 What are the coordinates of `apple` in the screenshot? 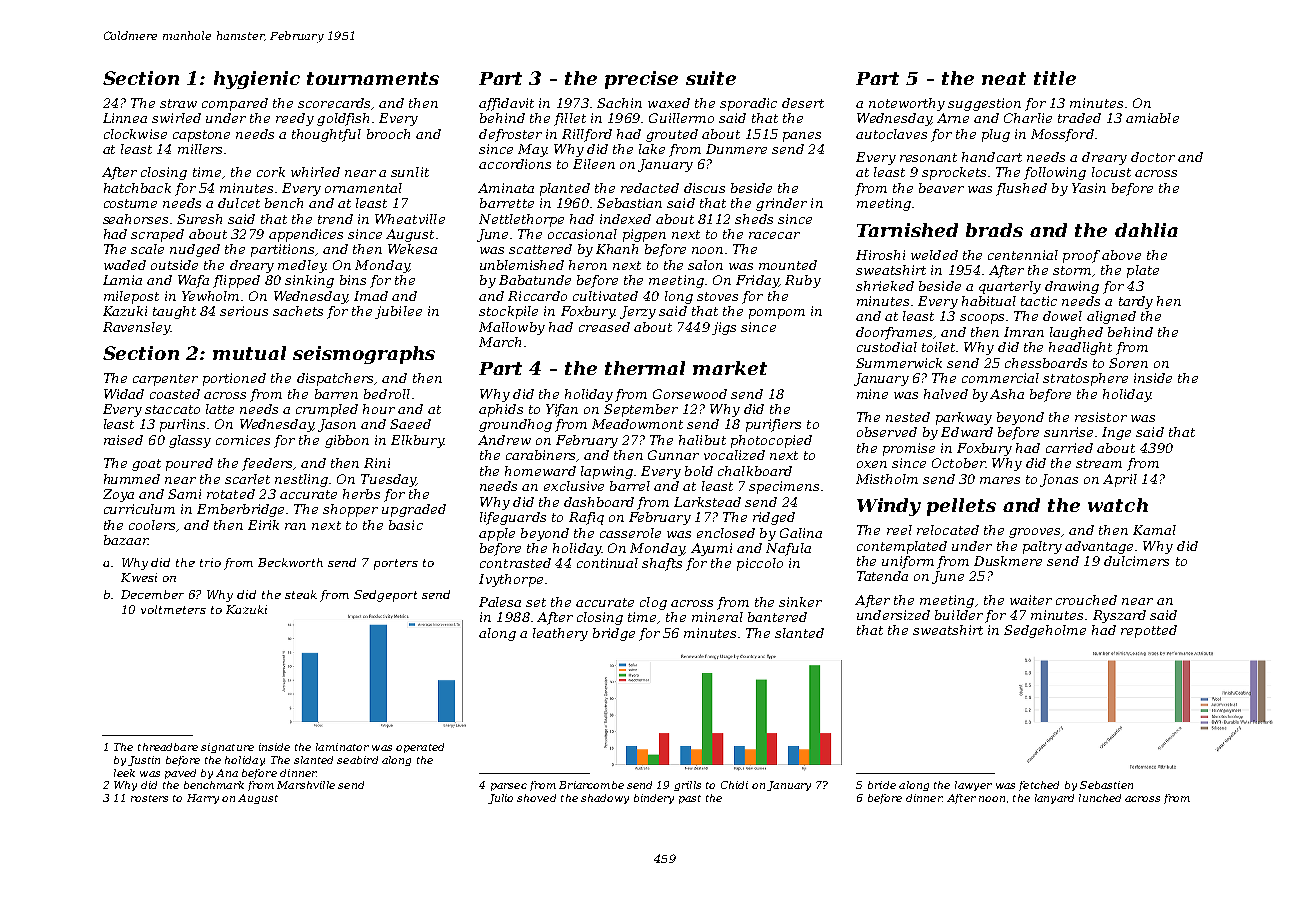 It's located at (497, 534).
